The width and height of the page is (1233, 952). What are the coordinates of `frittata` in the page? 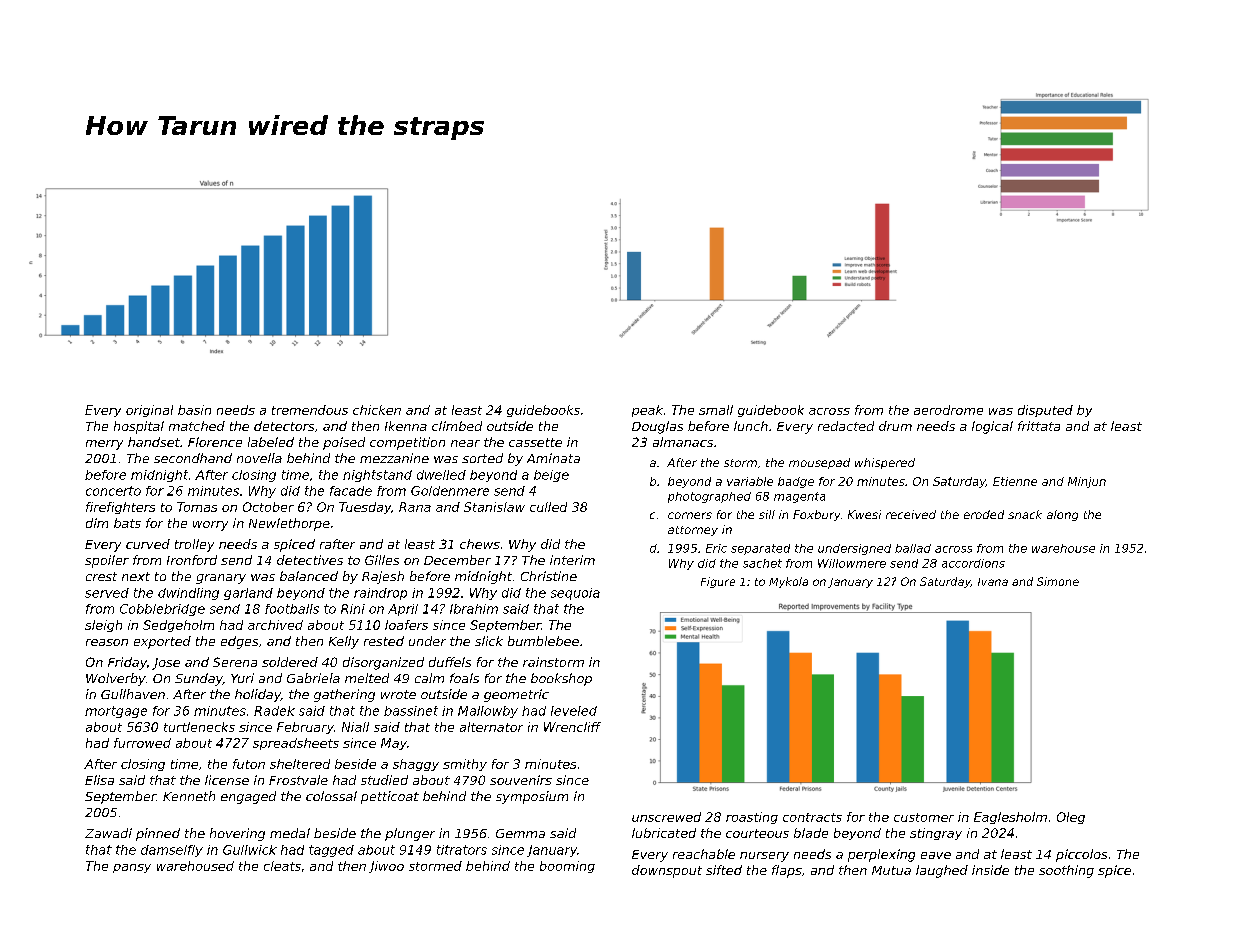 It's located at (1039, 426).
